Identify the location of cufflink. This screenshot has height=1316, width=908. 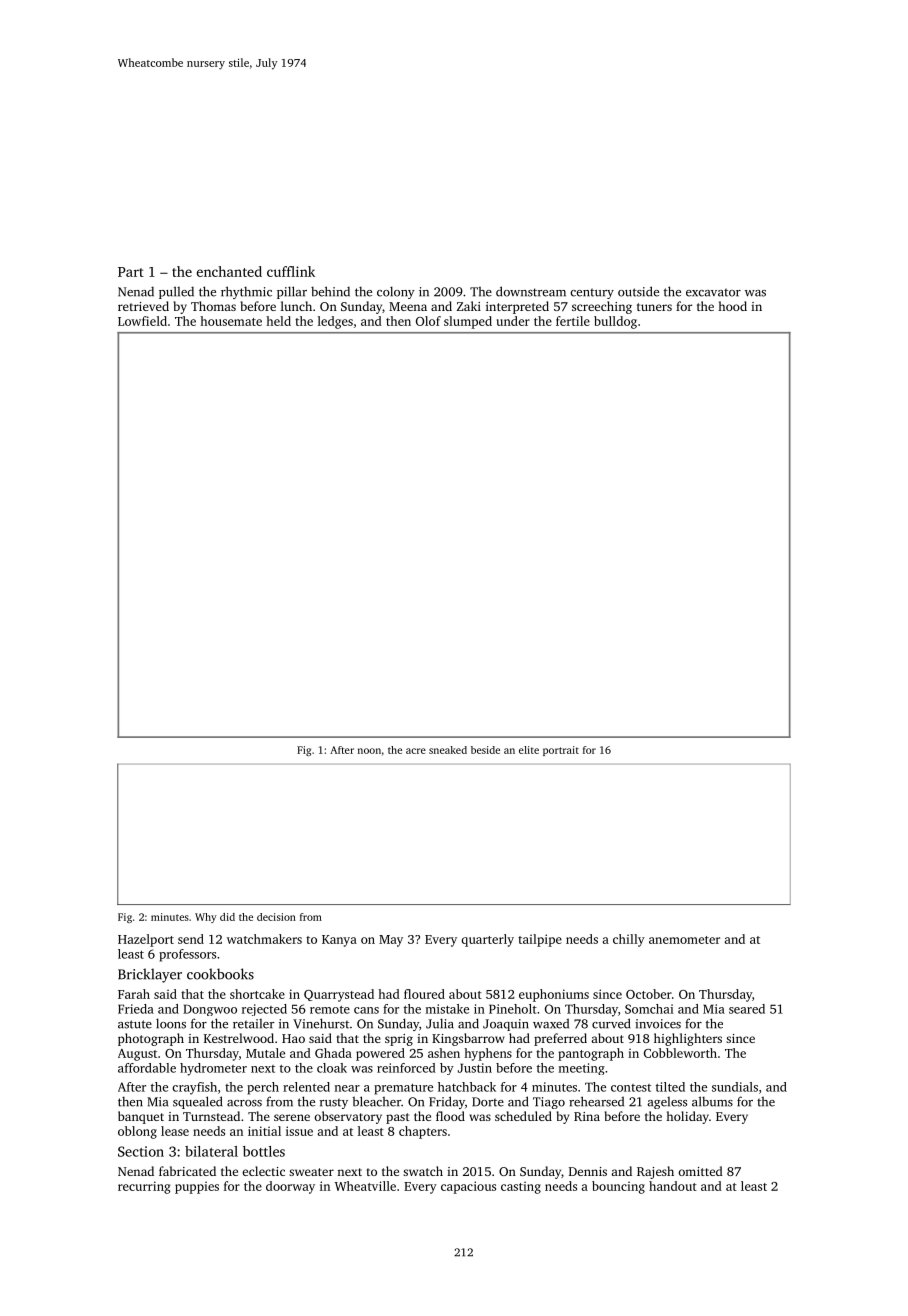
(291, 271).
